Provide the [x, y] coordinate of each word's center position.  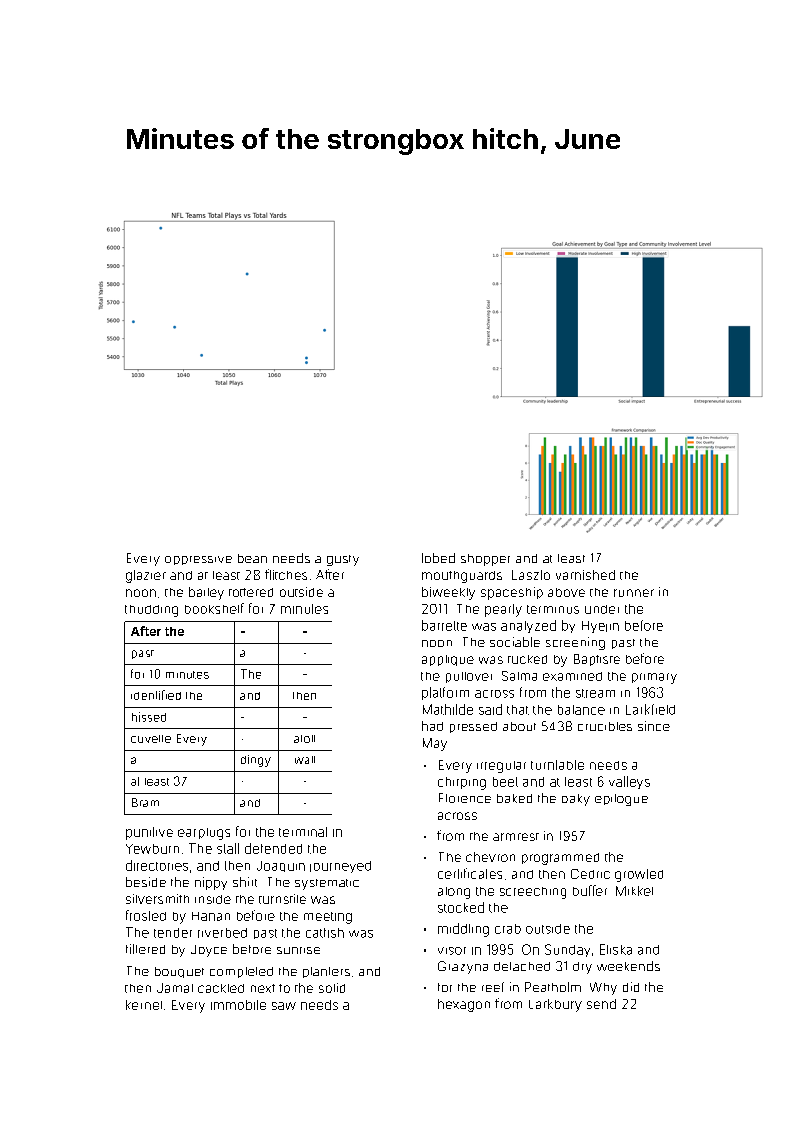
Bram [145, 802]
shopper [485, 560]
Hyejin [600, 627]
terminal [303, 832]
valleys [629, 782]
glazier [146, 576]
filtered [145, 949]
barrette [444, 625]
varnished [585, 575]
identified [156, 695]
